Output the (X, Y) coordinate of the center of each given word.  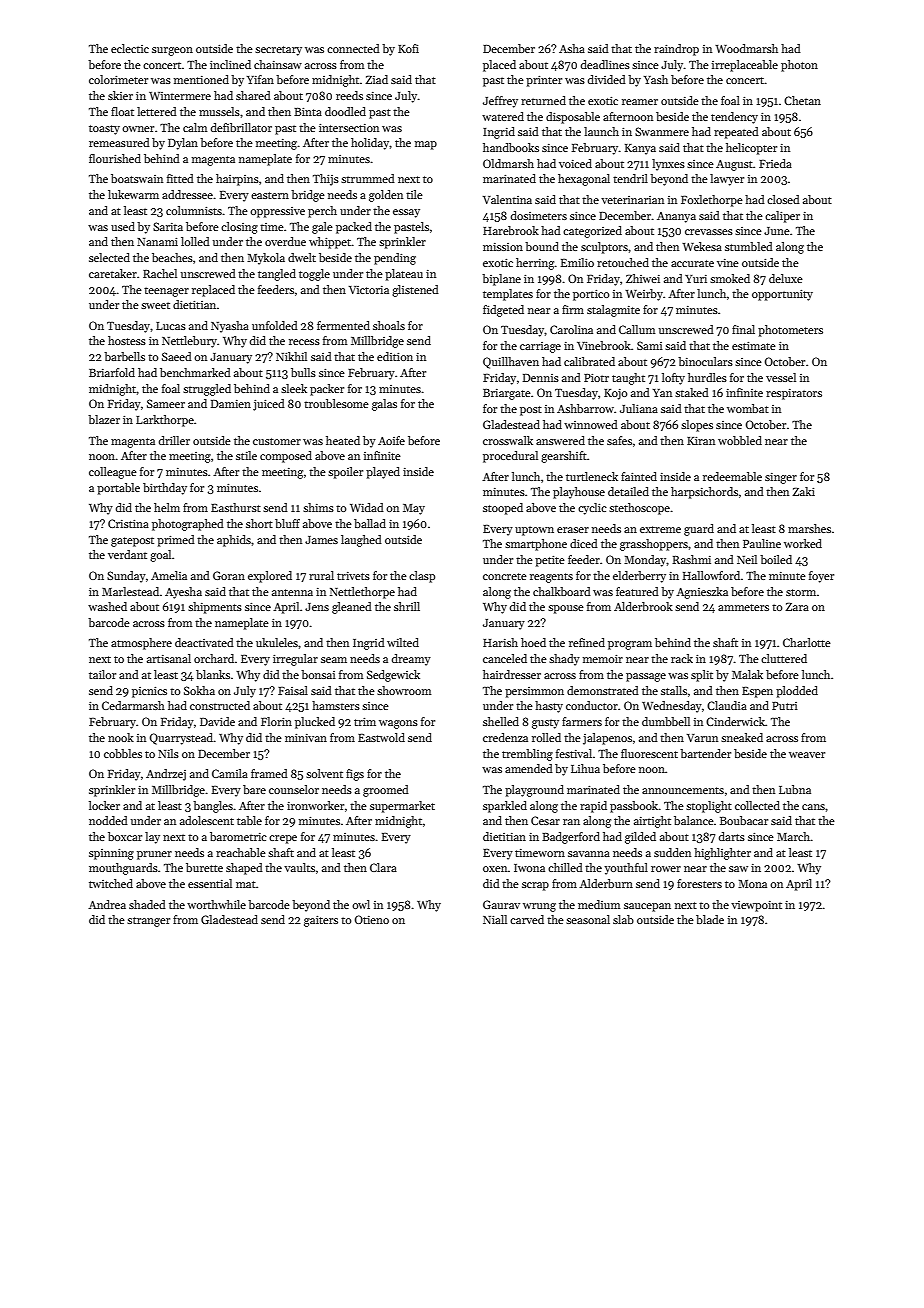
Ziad (376, 79)
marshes (809, 528)
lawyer (727, 180)
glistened (415, 291)
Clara (383, 867)
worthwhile (216, 904)
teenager (166, 292)
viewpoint (756, 906)
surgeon (172, 51)
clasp (422, 577)
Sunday (126, 577)
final (743, 329)
